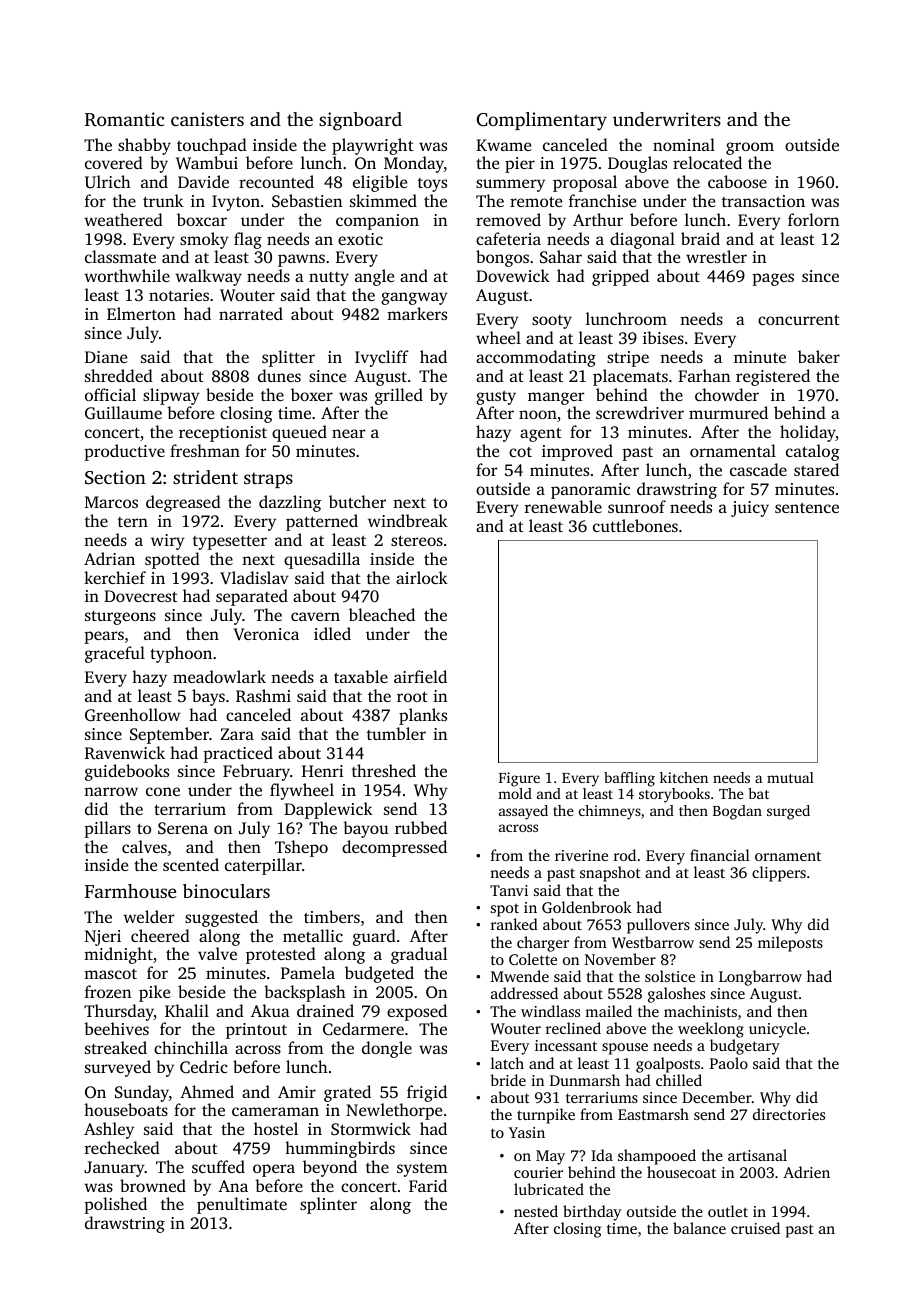 The width and height of the page is (924, 1308). What do you see at coordinates (684, 777) in the page?
I see `kitchen` at bounding box center [684, 777].
